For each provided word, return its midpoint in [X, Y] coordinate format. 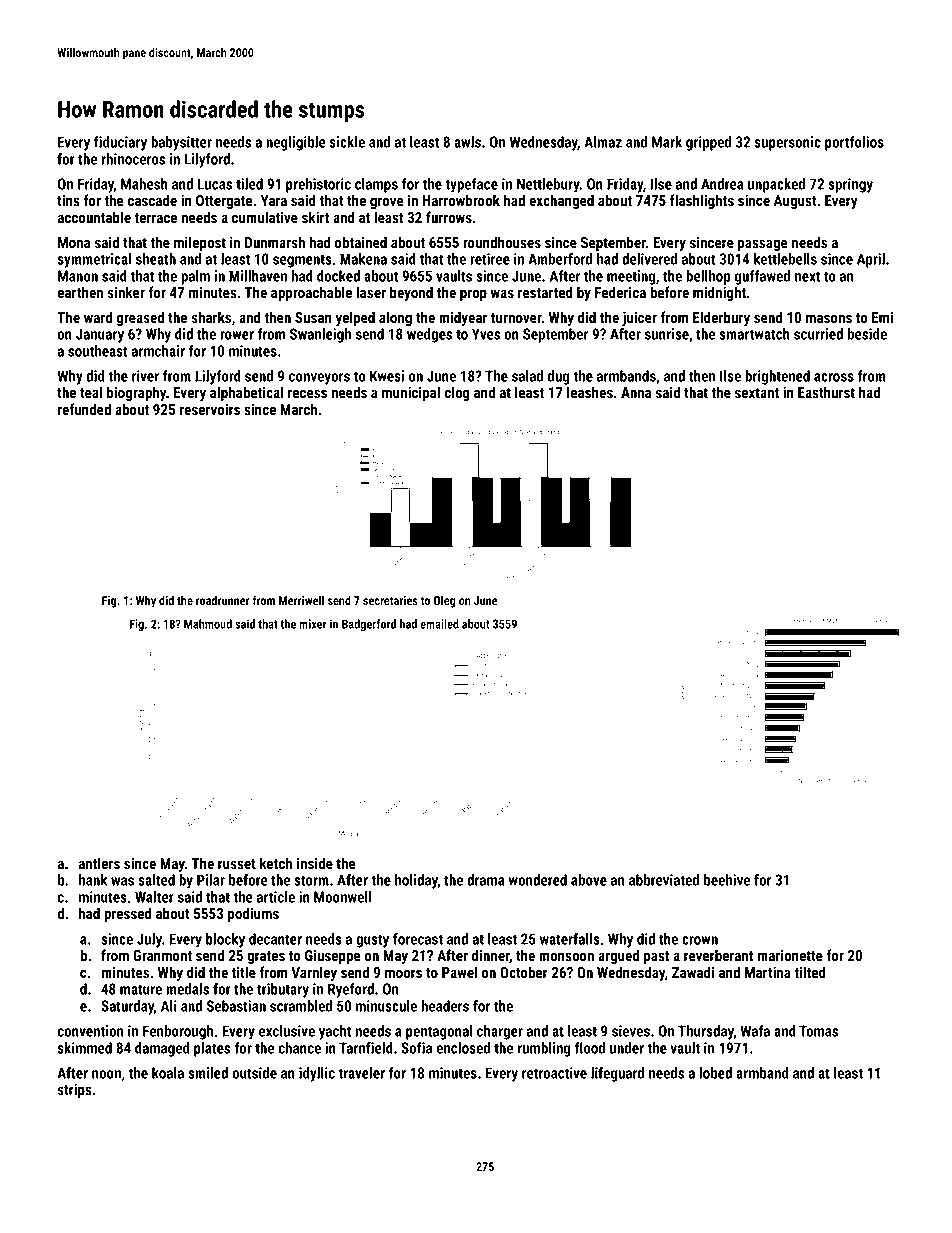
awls [467, 142]
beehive [727, 880]
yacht [335, 1032]
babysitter [181, 143]
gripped [708, 143]
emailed [439, 624]
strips [74, 1091]
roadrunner [223, 600]
